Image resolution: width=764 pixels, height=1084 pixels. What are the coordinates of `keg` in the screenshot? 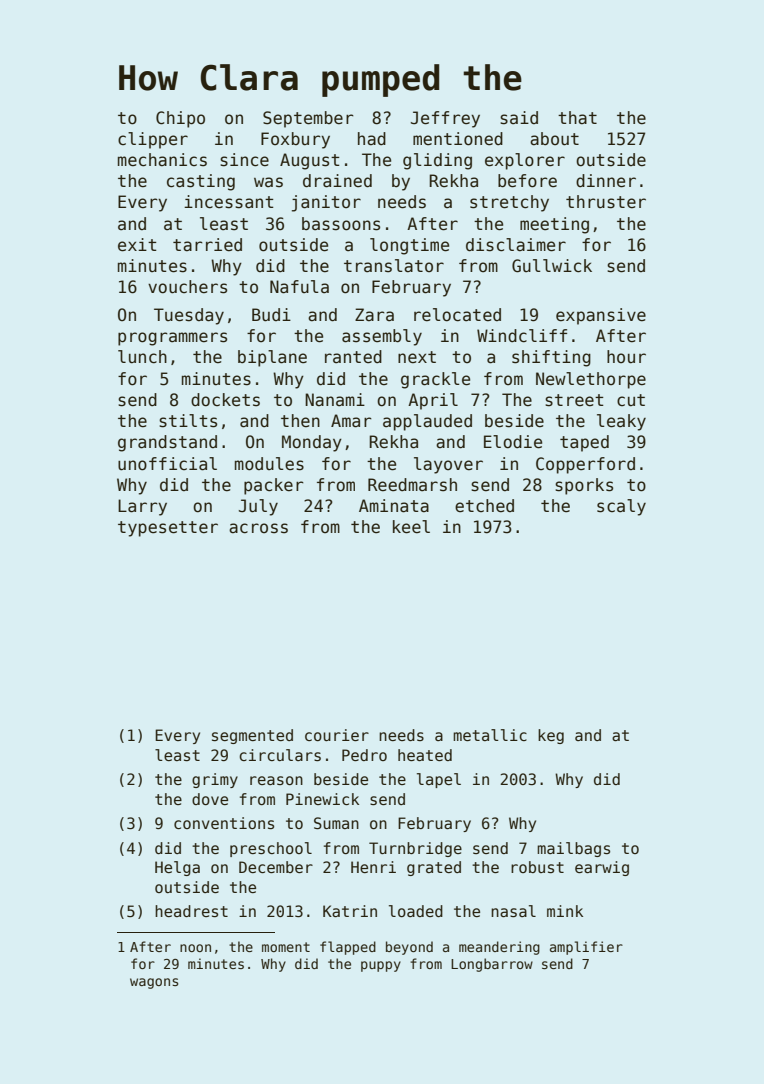 It's located at (551, 736).
